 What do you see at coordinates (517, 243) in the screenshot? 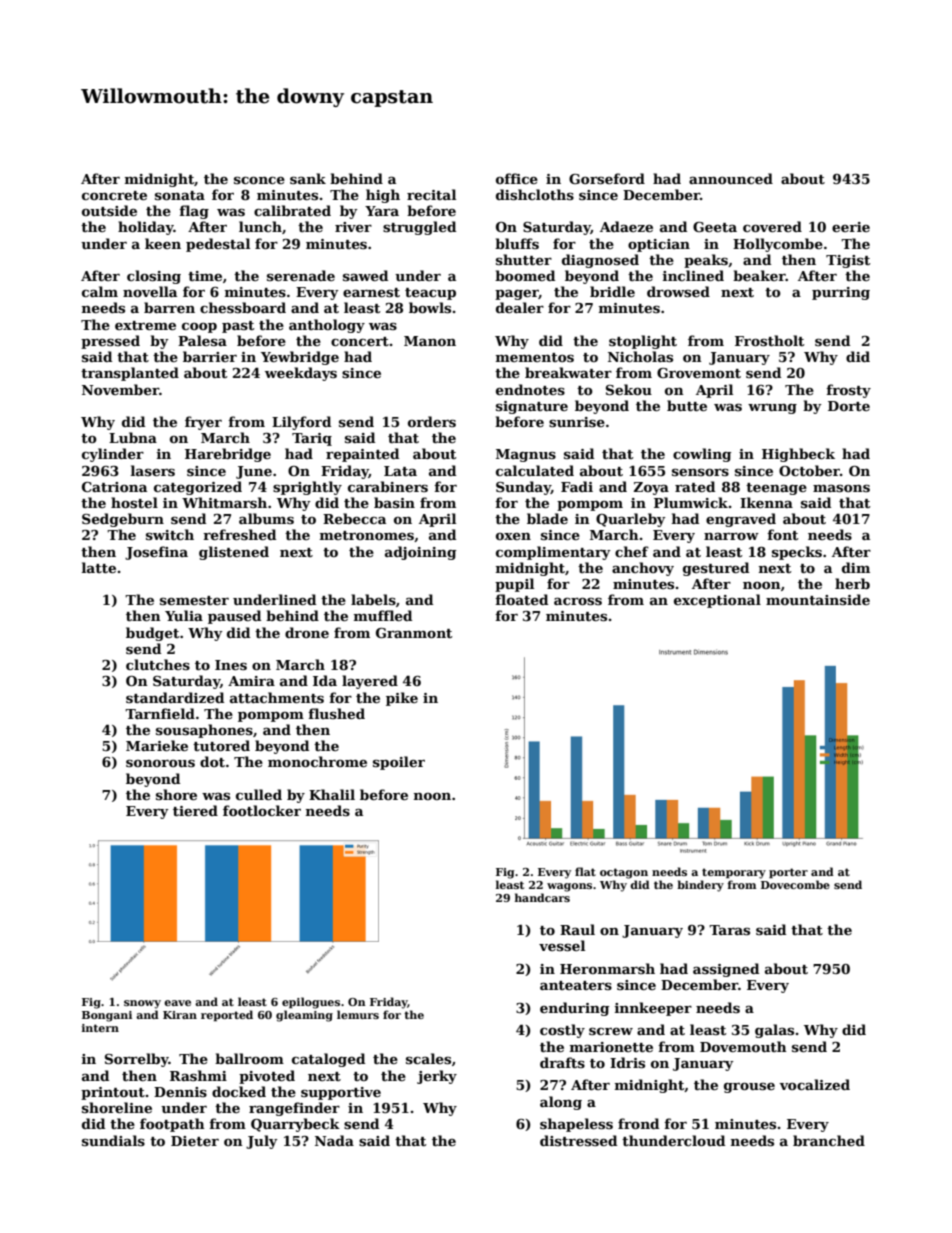
I see `bluffs` at bounding box center [517, 243].
